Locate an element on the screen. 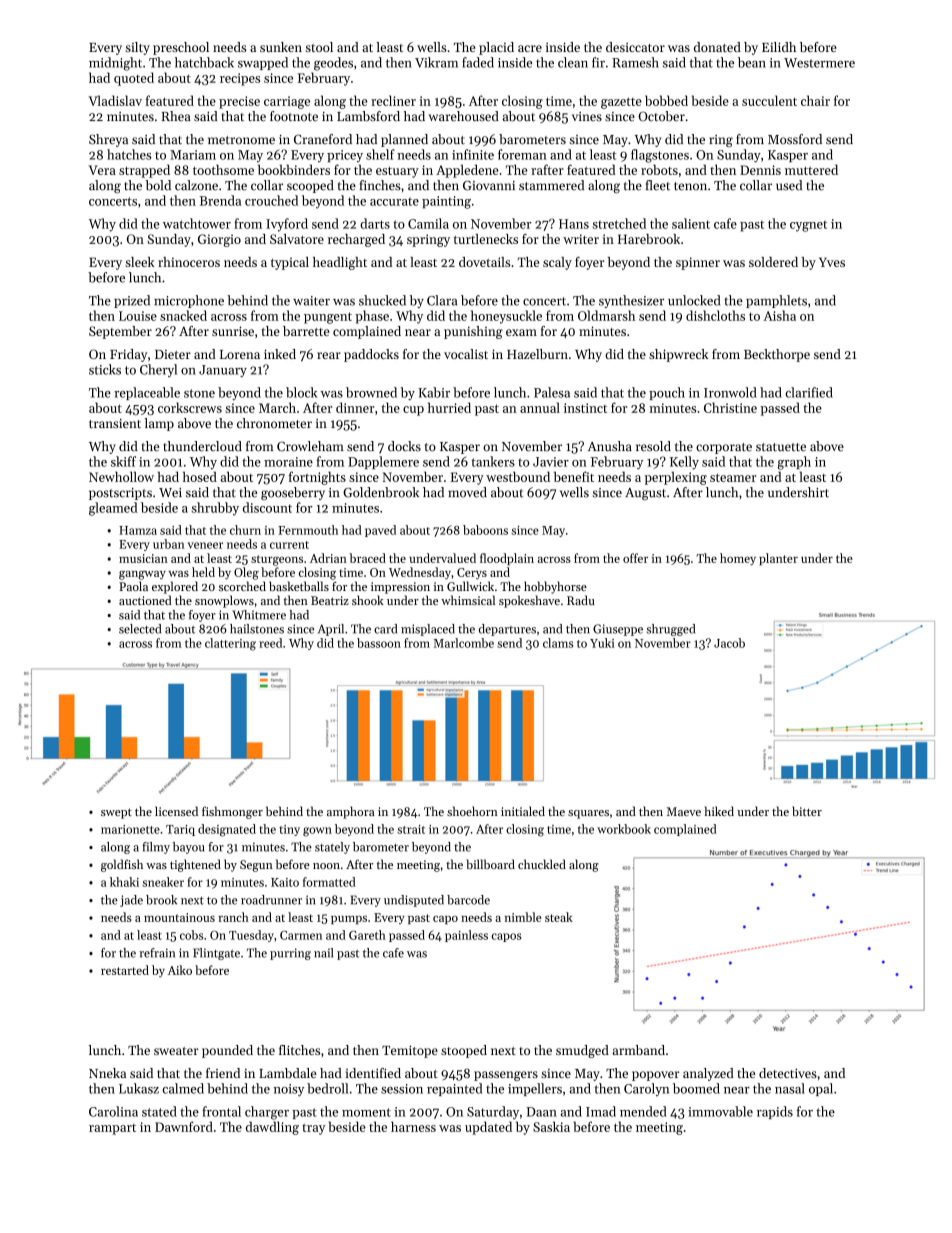 This screenshot has height=1233, width=952. musician is located at coordinates (143, 558).
